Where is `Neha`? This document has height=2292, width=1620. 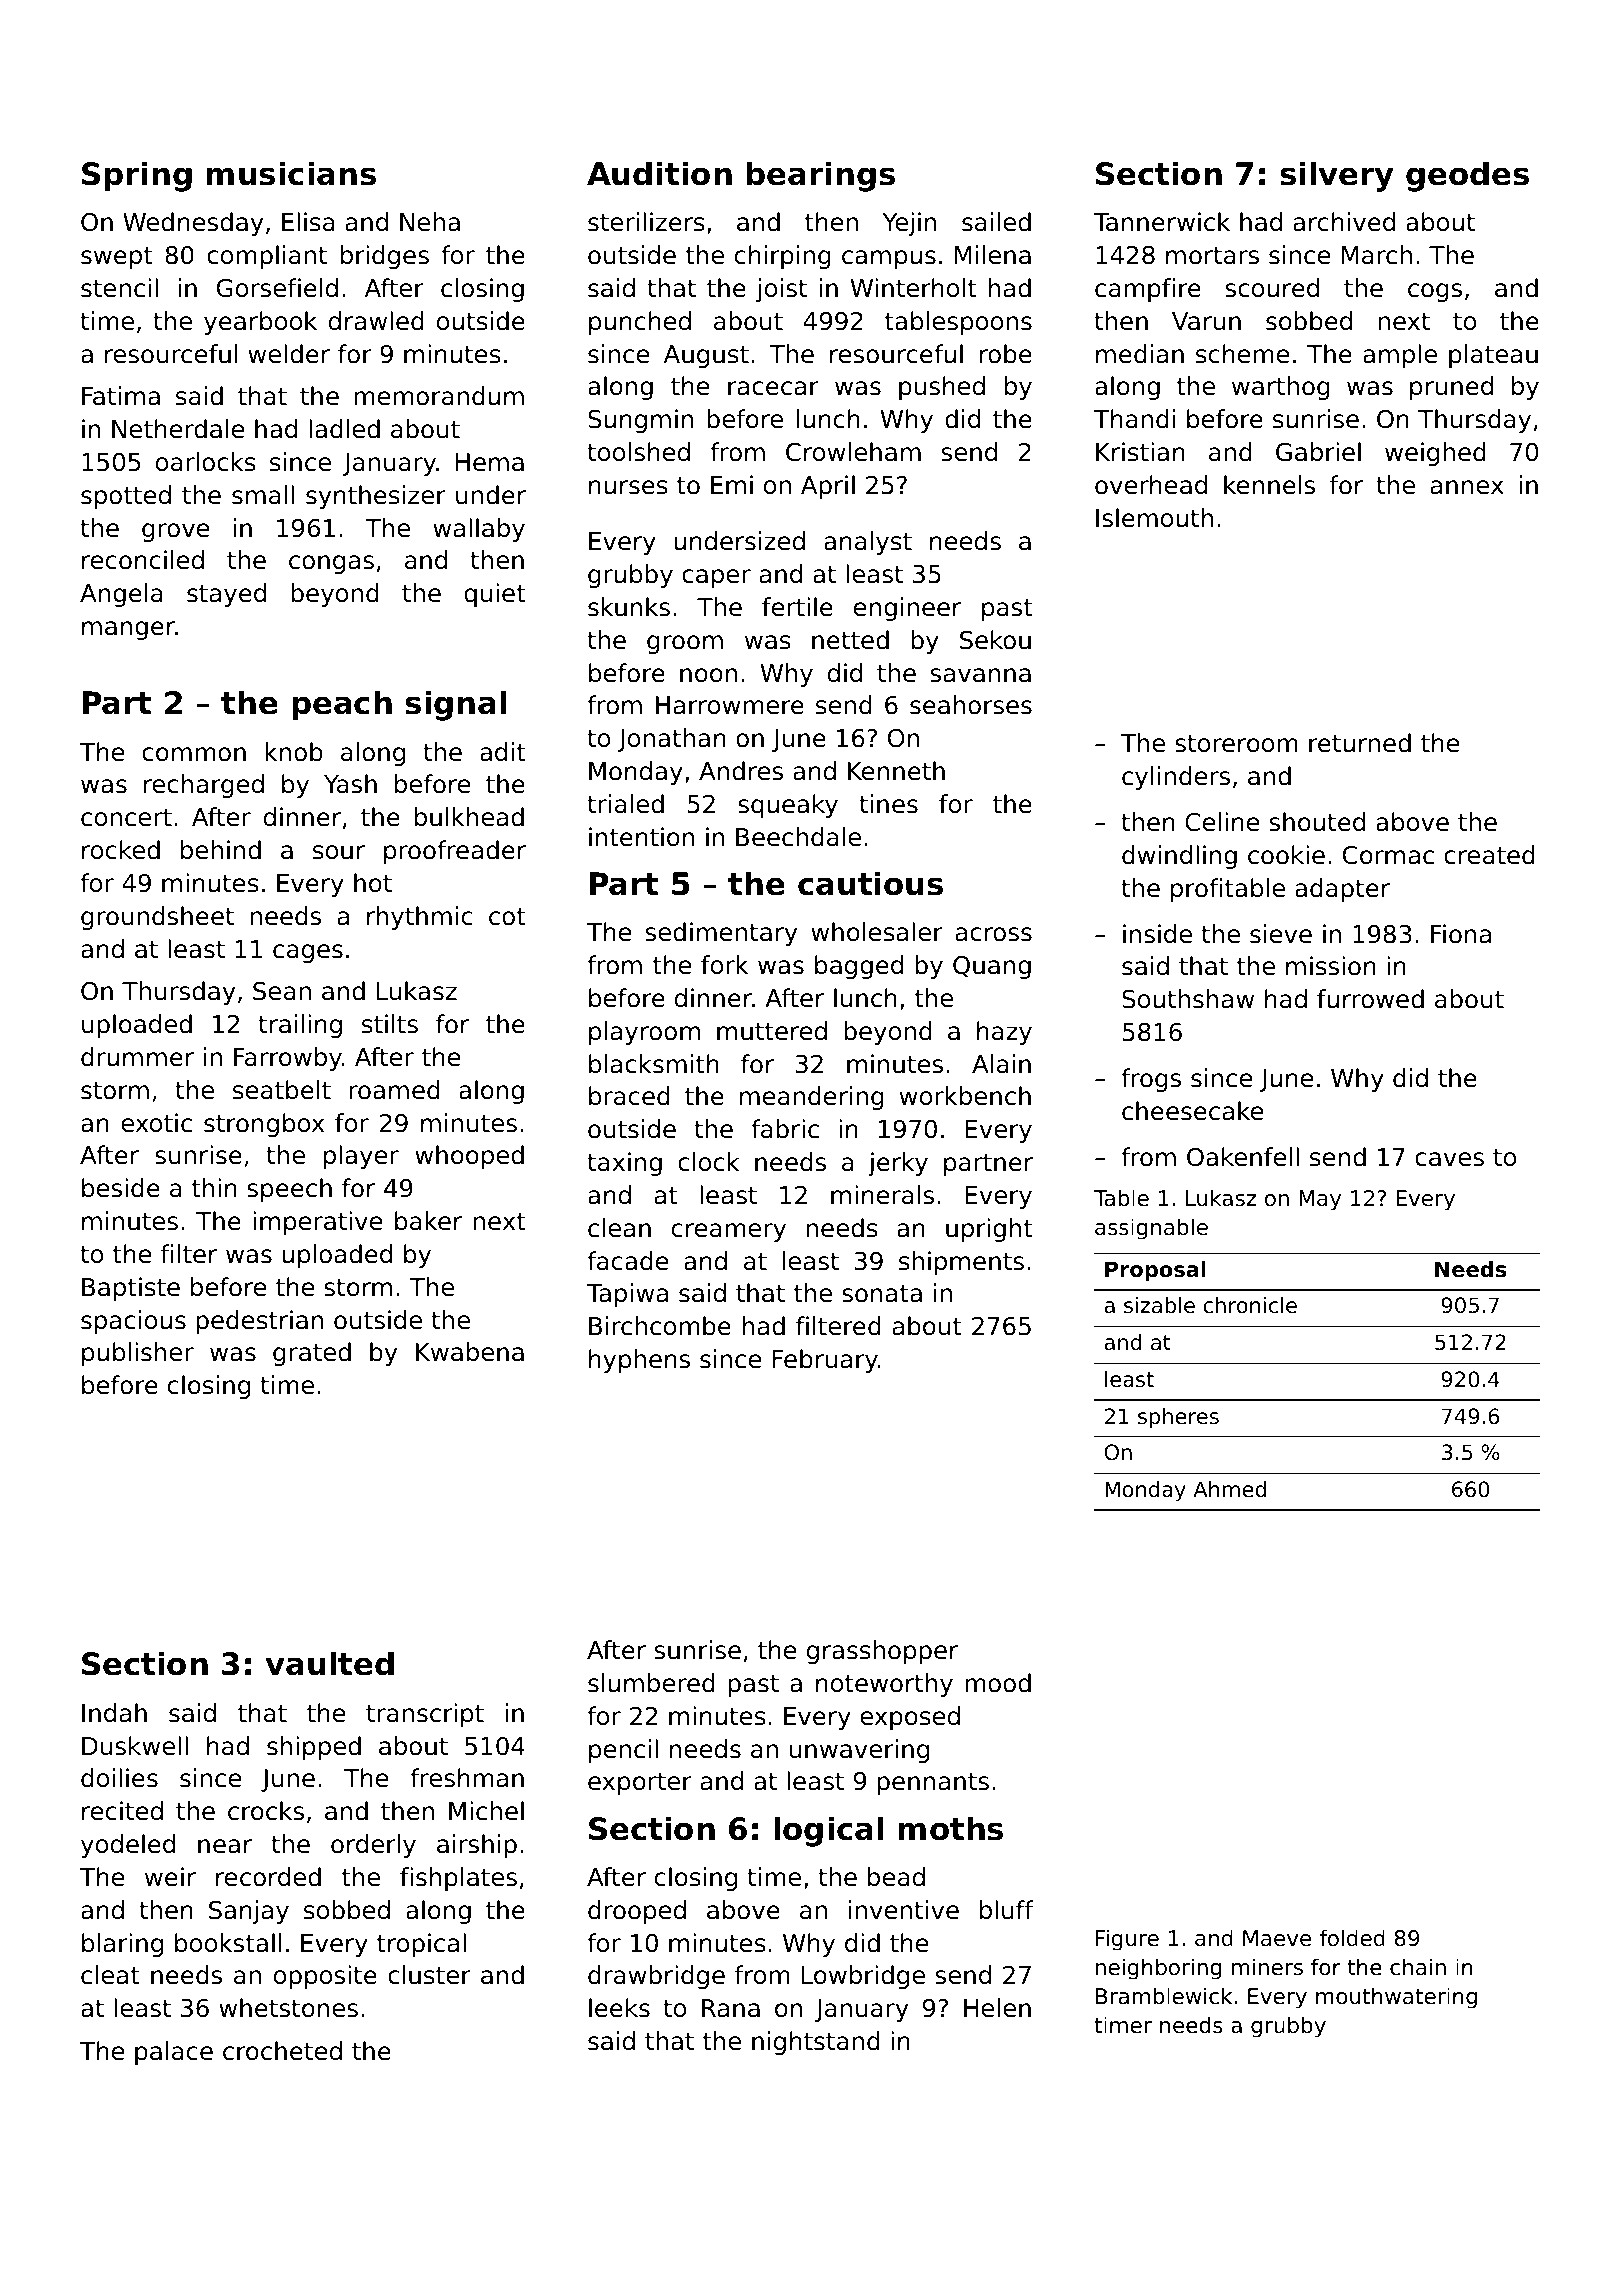
Neha is located at coordinates (430, 222).
